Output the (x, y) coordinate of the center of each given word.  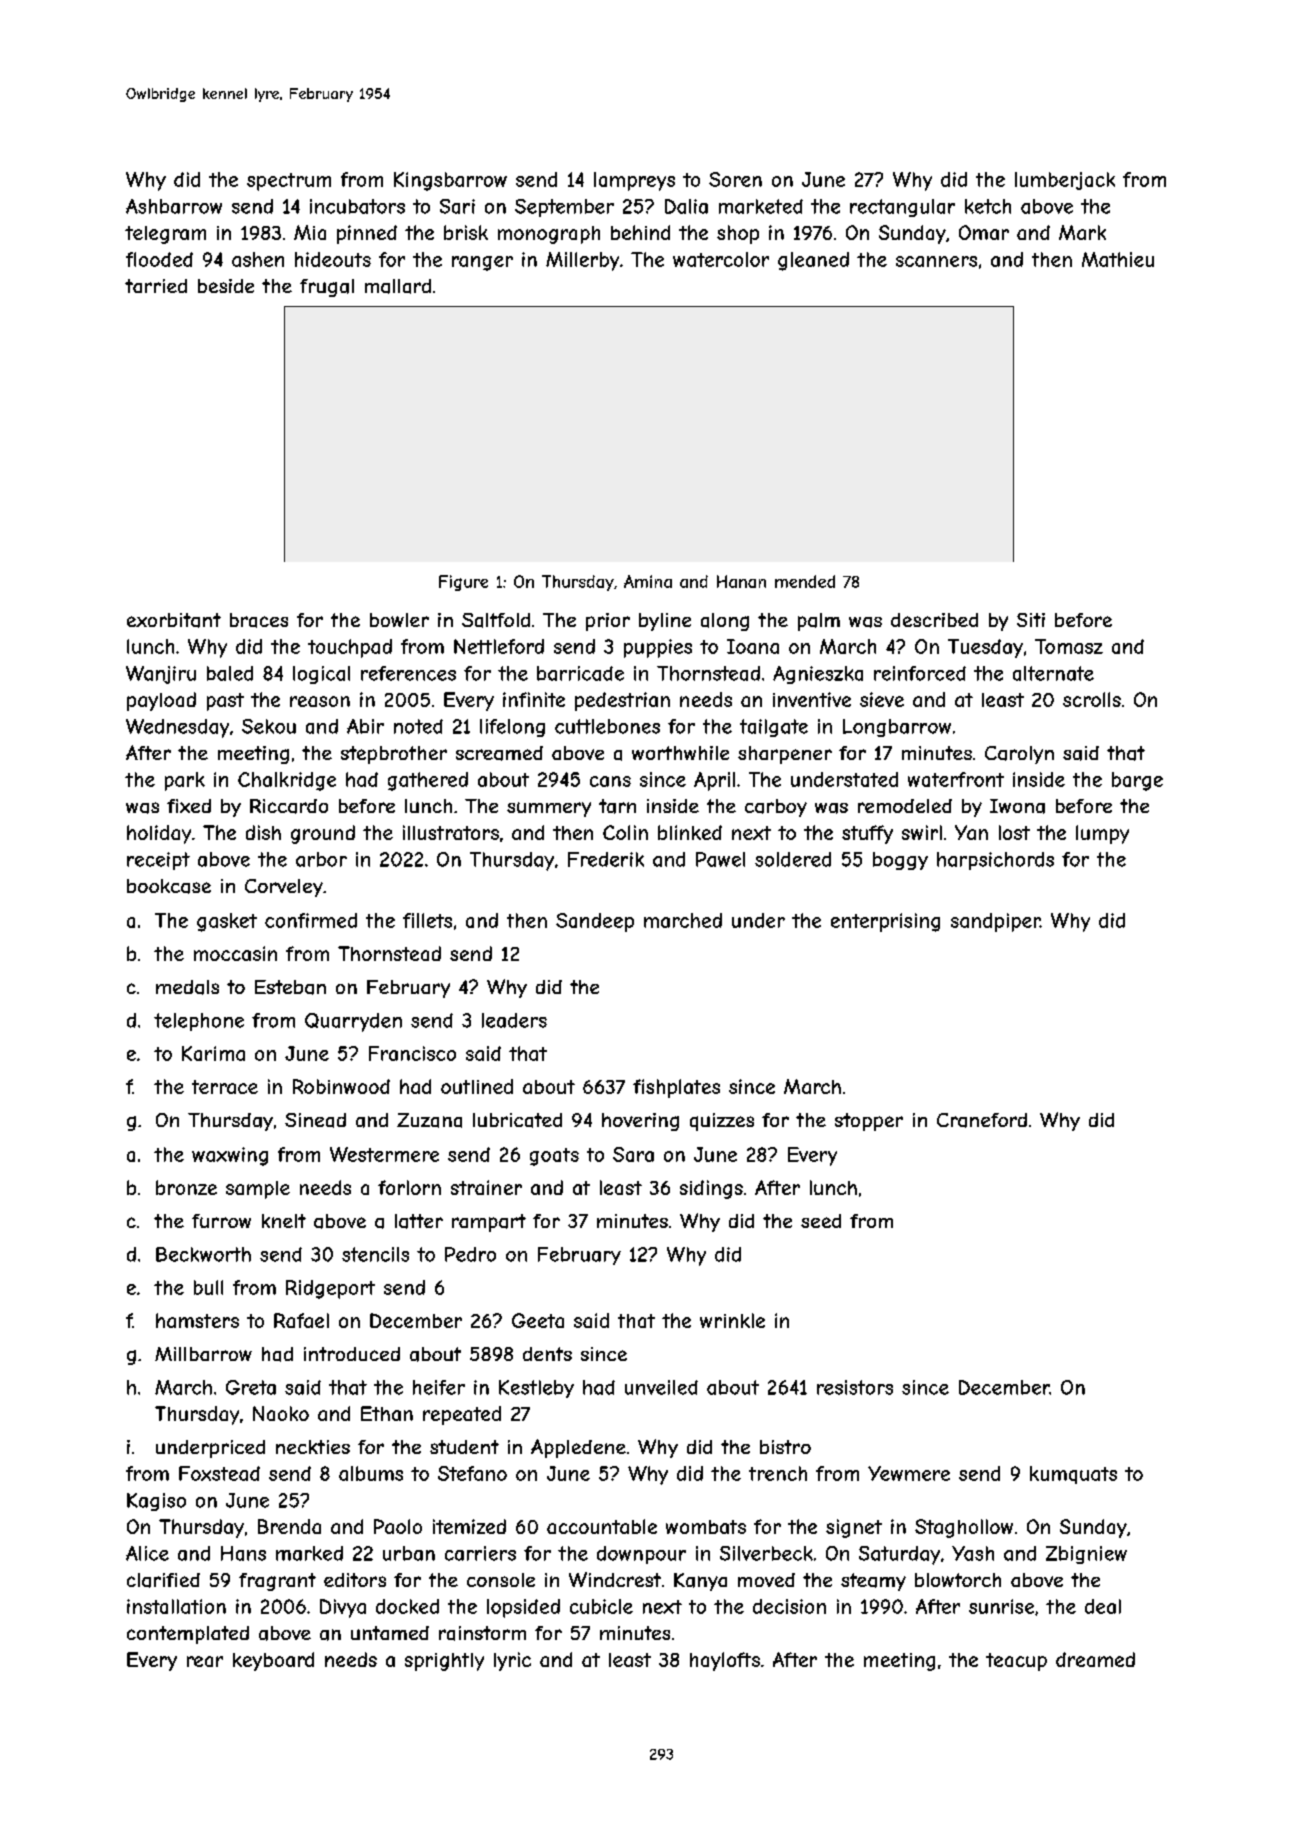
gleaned (813, 261)
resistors (855, 1387)
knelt (284, 1221)
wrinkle (732, 1320)
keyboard (273, 1661)
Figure (463, 583)
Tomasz (1069, 646)
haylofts (725, 1661)
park (185, 781)
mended (805, 581)
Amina (648, 581)
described (934, 620)
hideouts (333, 259)
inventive (812, 699)
